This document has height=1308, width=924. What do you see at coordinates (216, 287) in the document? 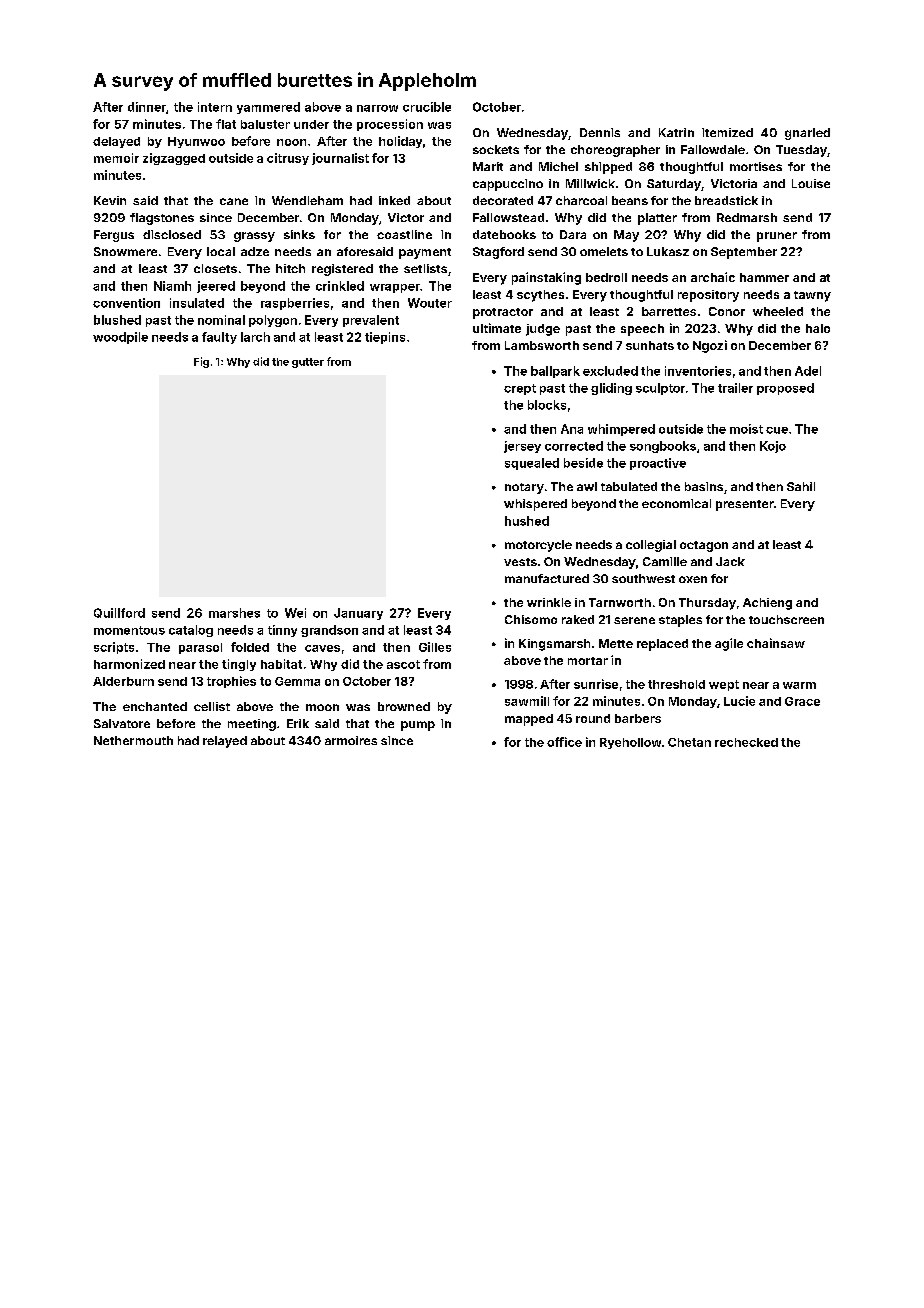
I see `jeered` at bounding box center [216, 287].
